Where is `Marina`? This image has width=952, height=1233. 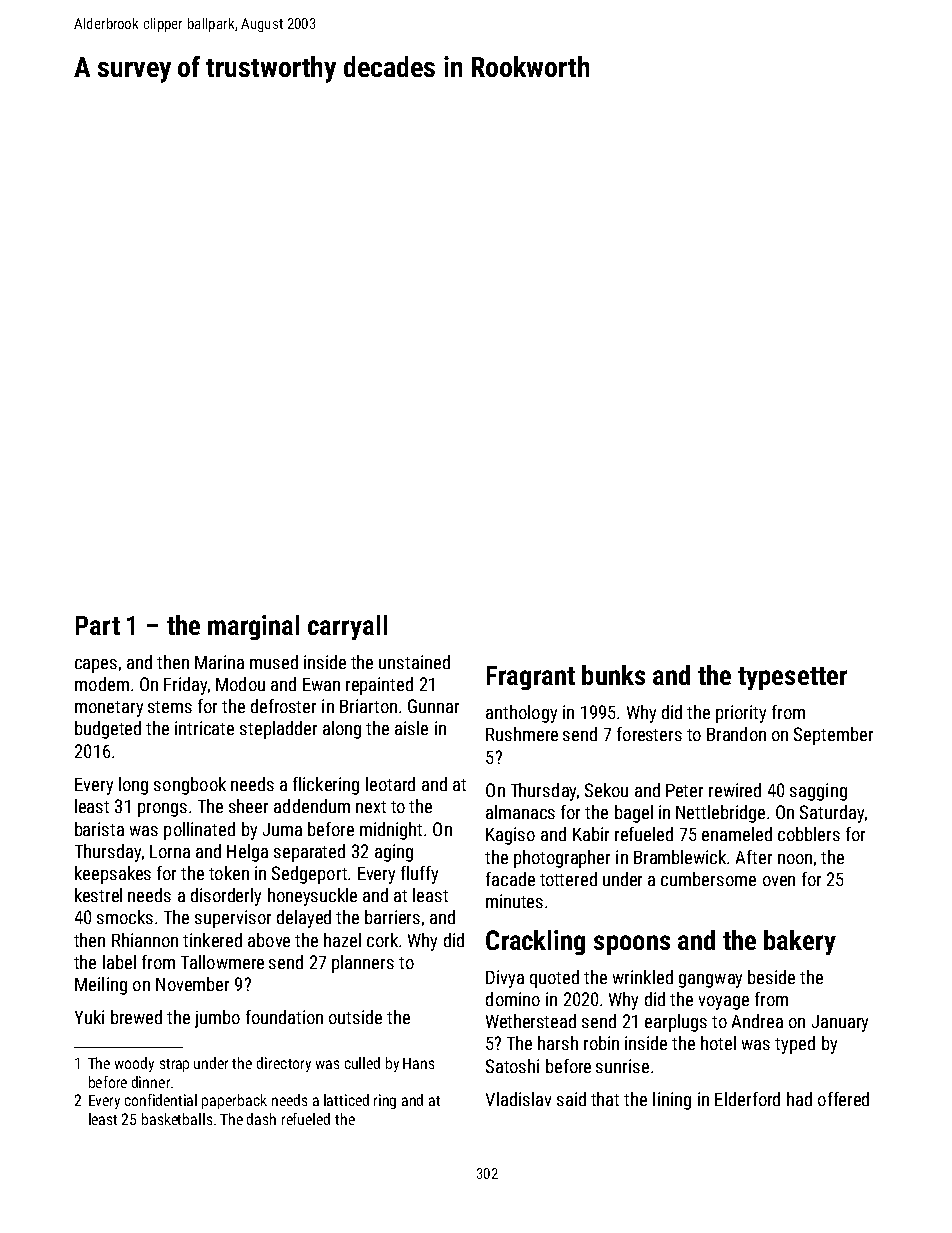 Marina is located at coordinates (219, 662).
